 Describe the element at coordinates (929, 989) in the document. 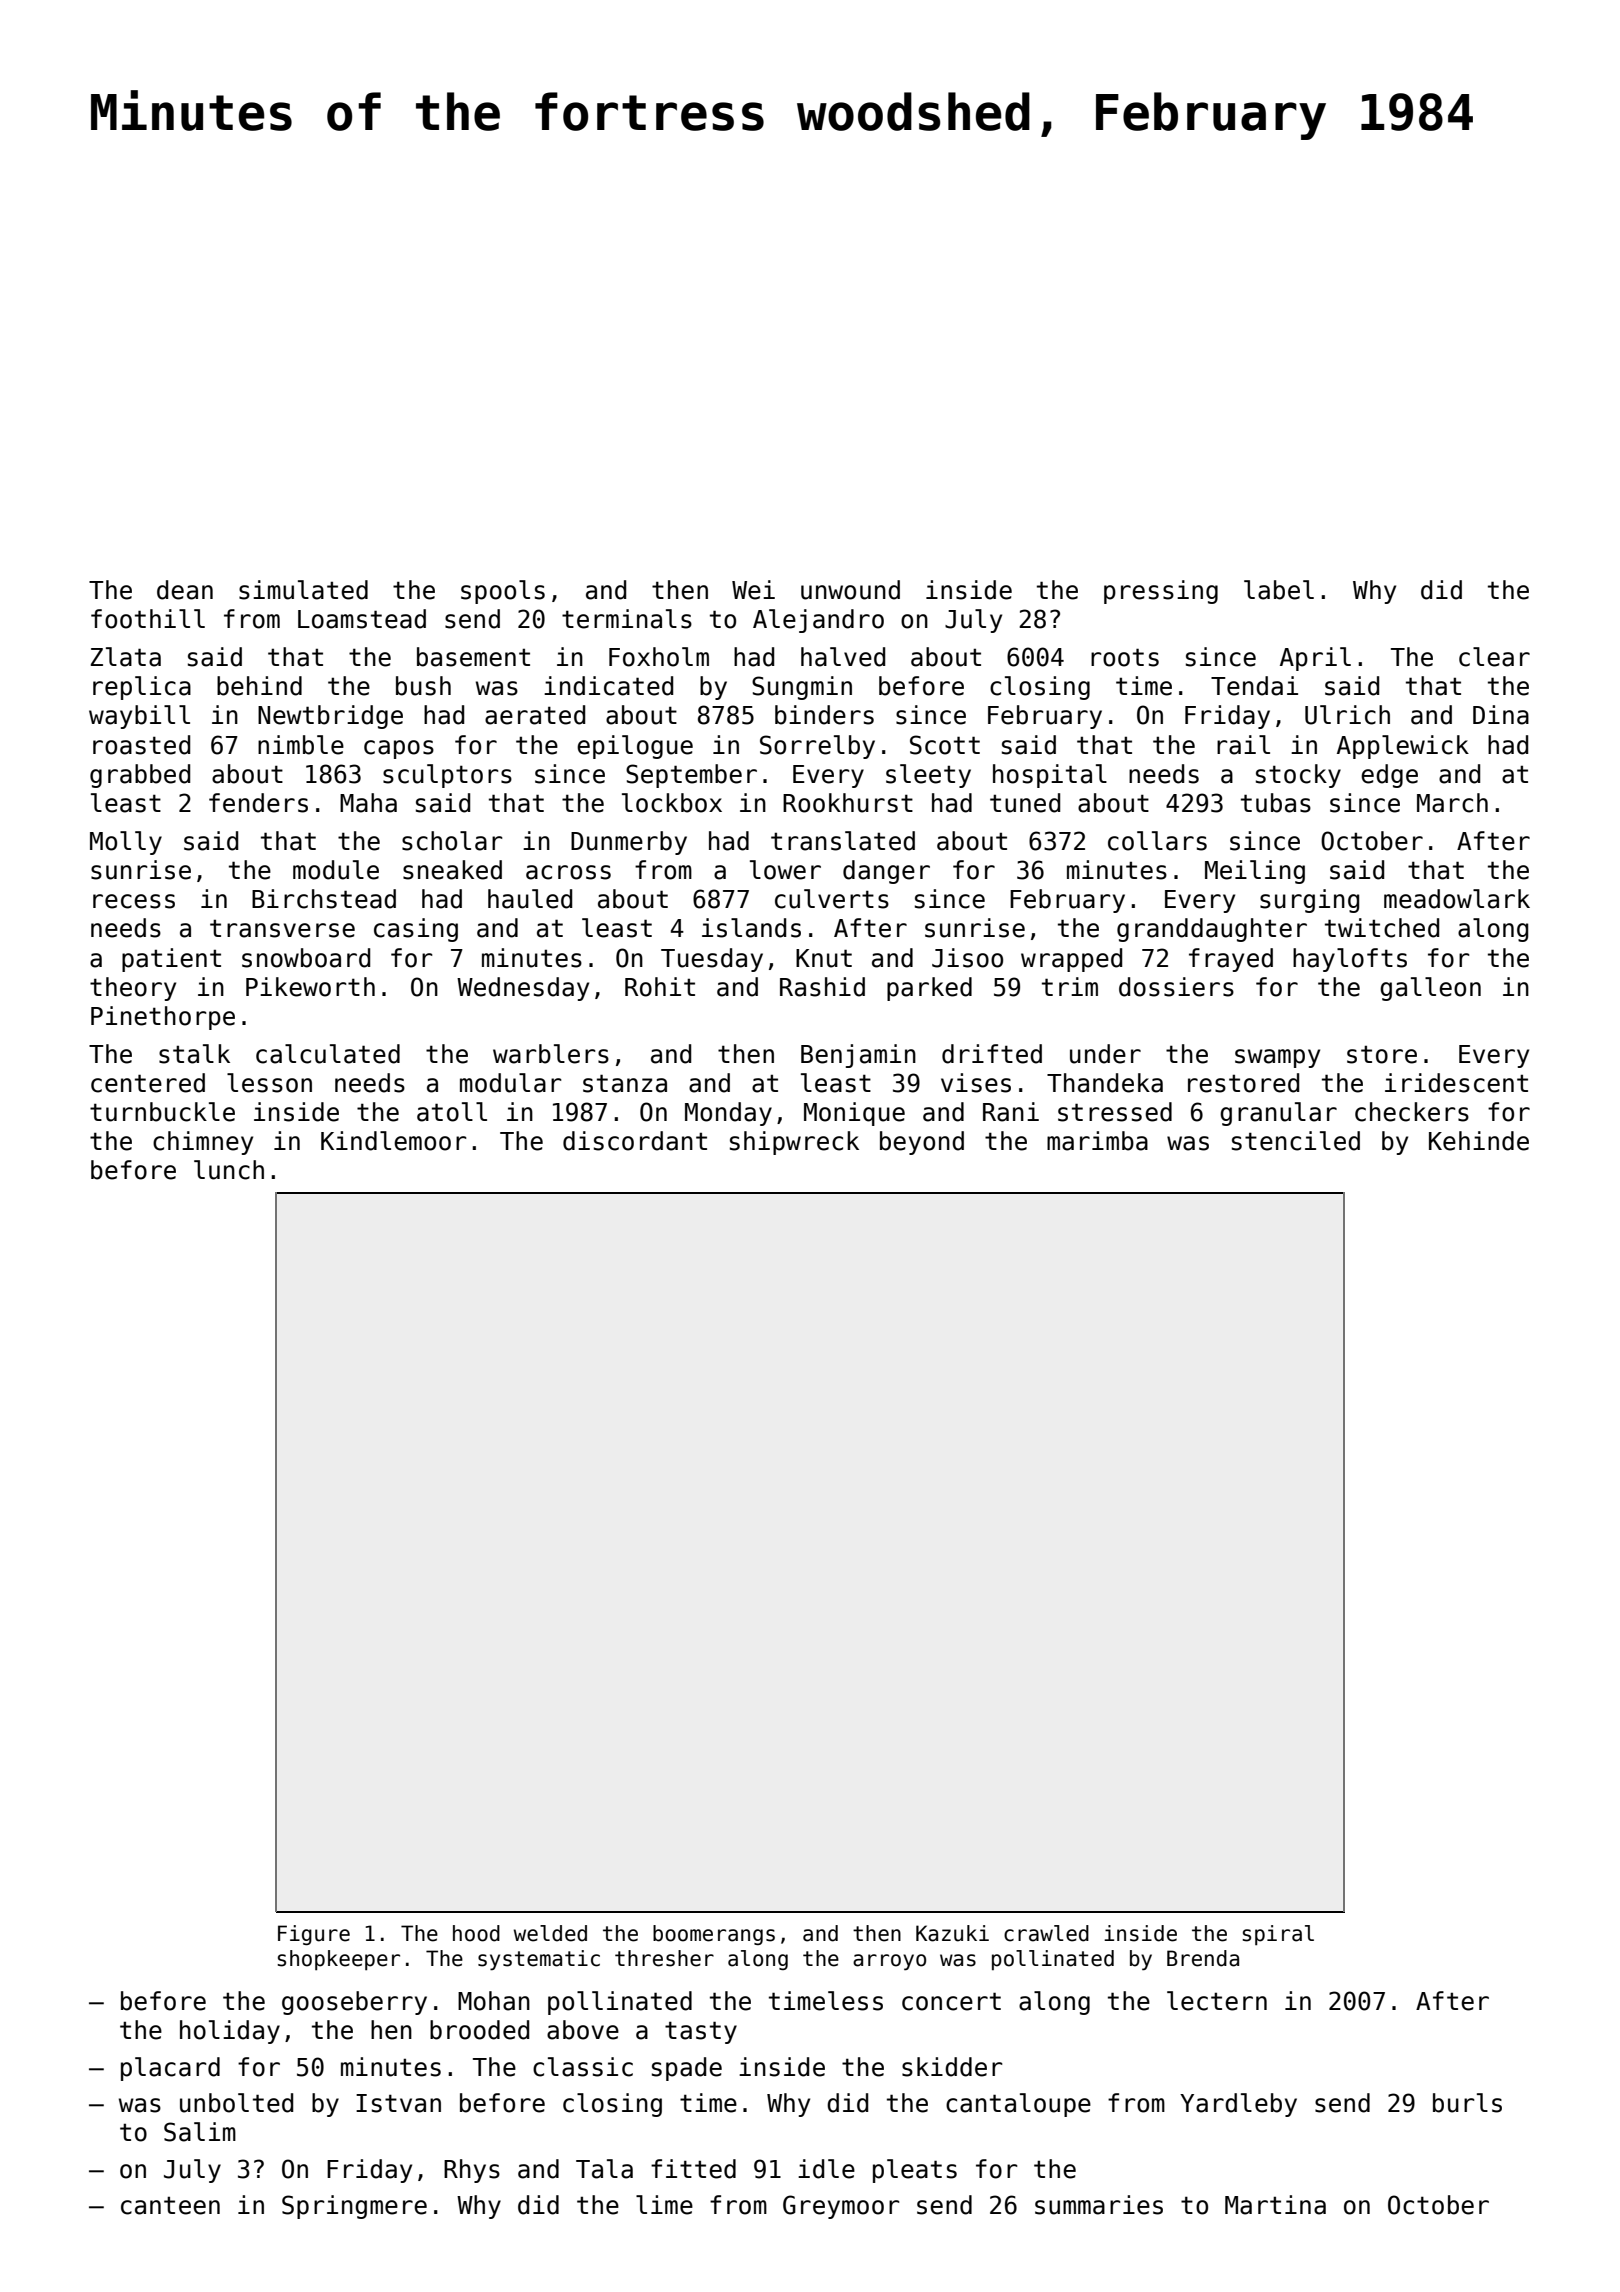

I see `parked` at that location.
